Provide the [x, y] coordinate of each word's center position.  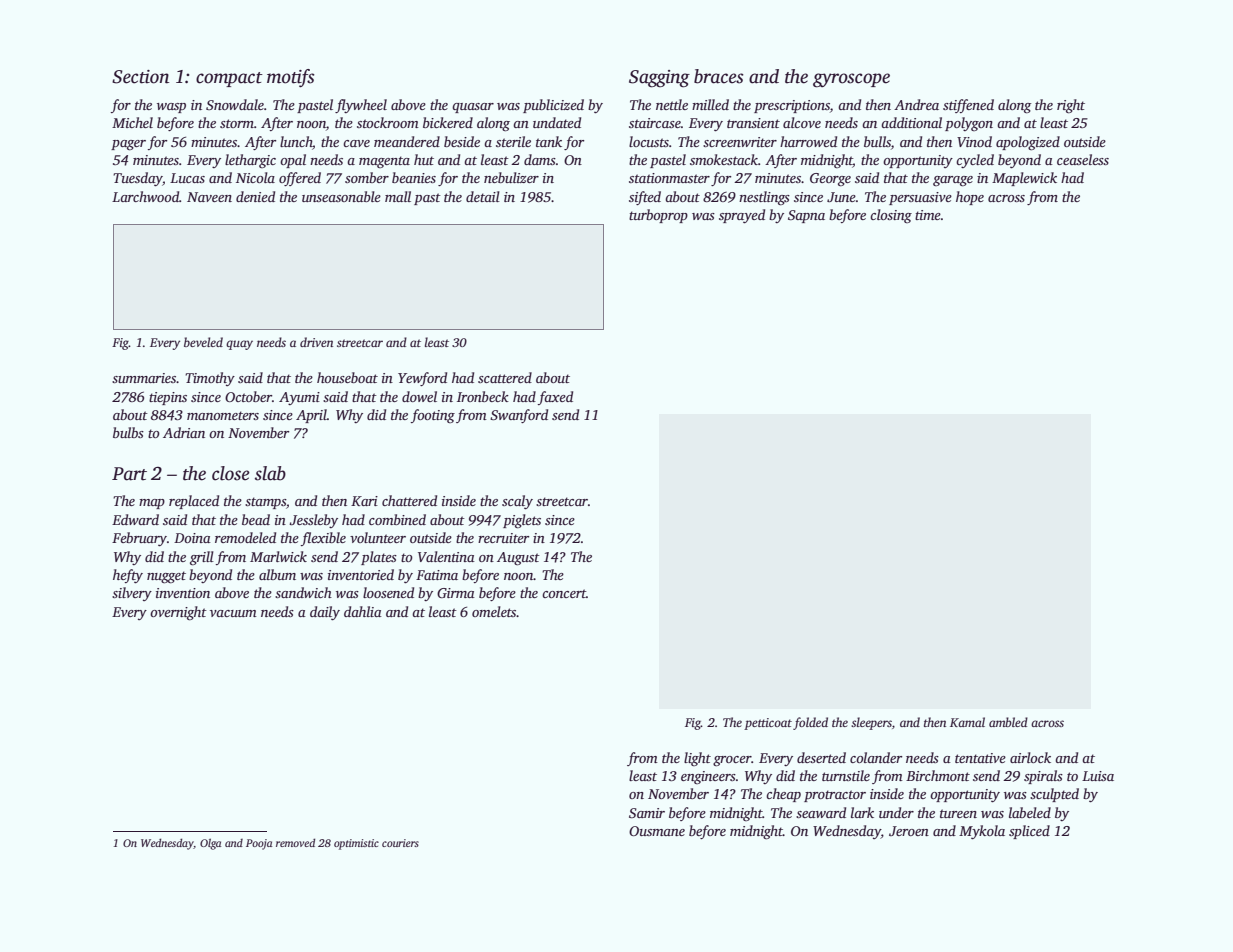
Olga [210, 844]
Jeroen [909, 831]
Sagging [659, 79]
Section [140, 77]
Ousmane [657, 831]
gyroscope [851, 80]
